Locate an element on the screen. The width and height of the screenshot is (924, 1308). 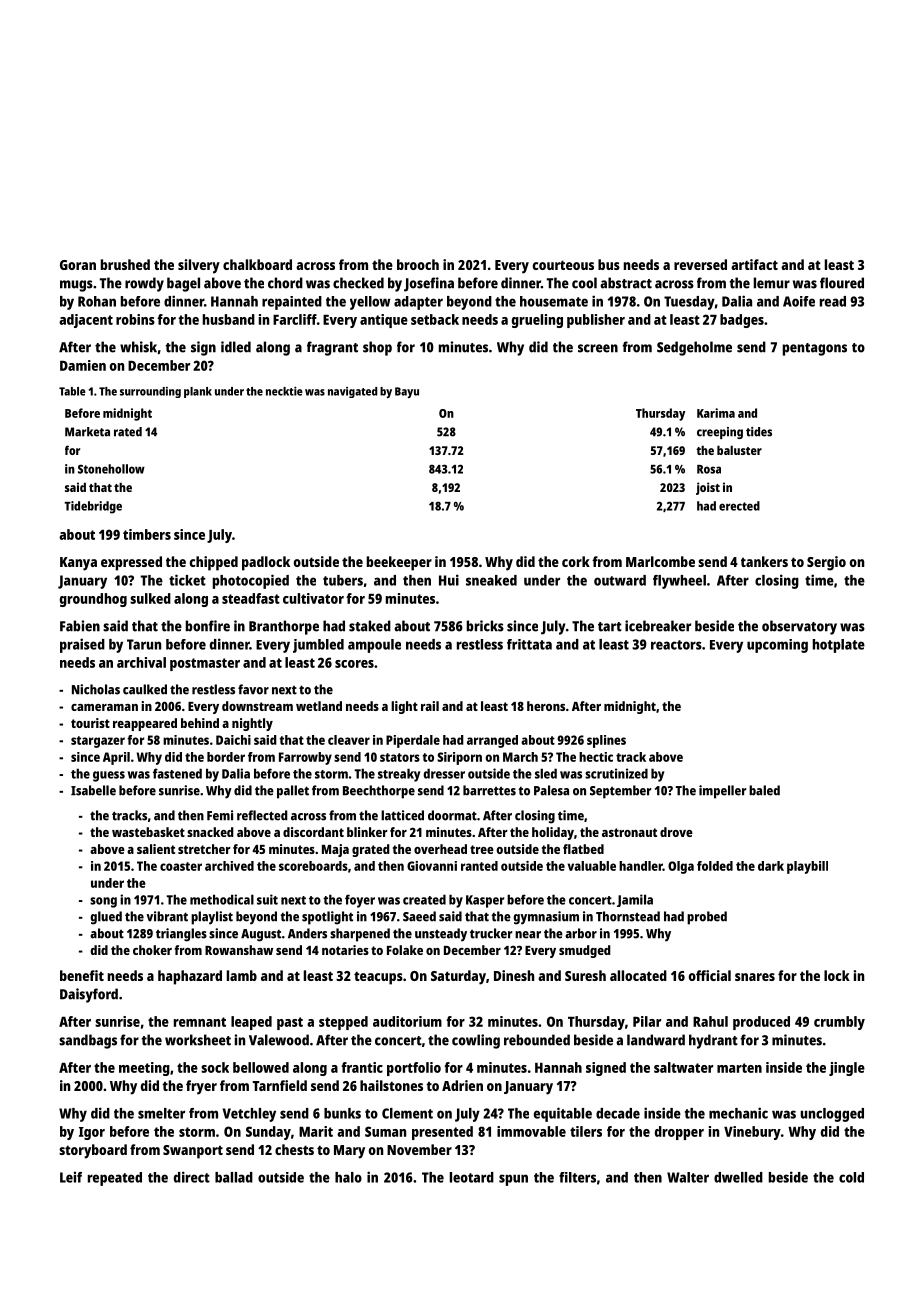
brooch is located at coordinates (418, 264).
